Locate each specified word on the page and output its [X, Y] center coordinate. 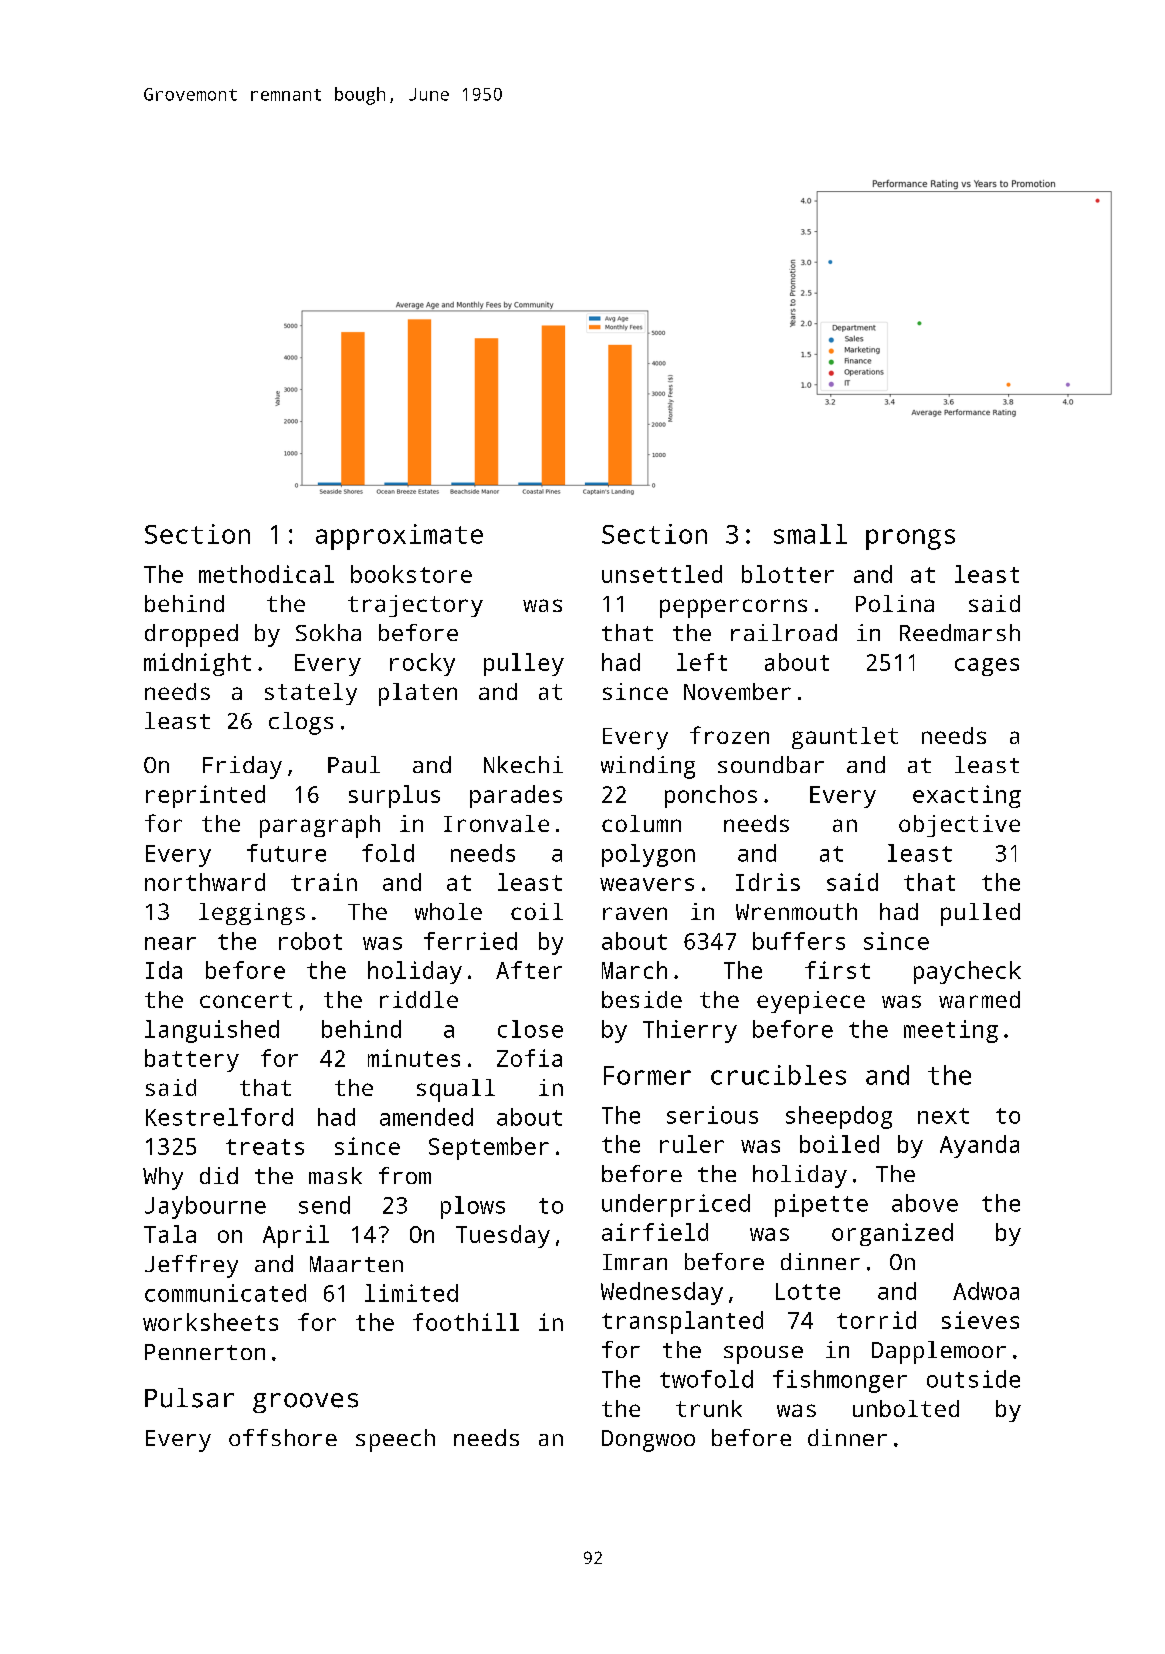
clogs [301, 723]
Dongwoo [648, 1441]
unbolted [906, 1408]
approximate [399, 537]
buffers [799, 941]
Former [647, 1075]
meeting [951, 1031]
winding [648, 767]
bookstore [411, 574]
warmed [979, 999]
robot [310, 941]
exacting [967, 796]
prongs [910, 539]
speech [395, 1440]
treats [265, 1147]
